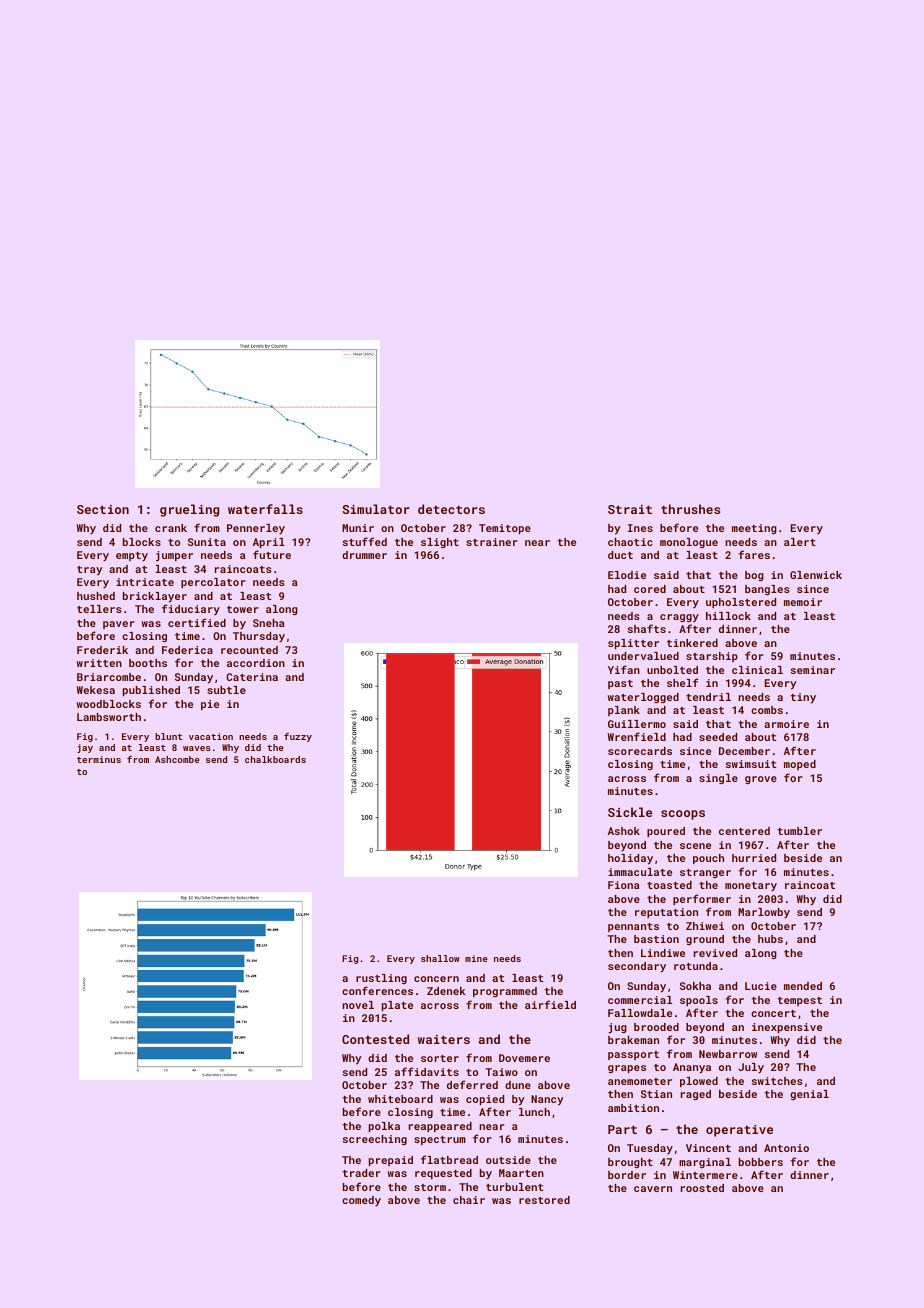 This page has height=1308, width=924. Describe the element at coordinates (451, 509) in the page. I see `detectors` at that location.
